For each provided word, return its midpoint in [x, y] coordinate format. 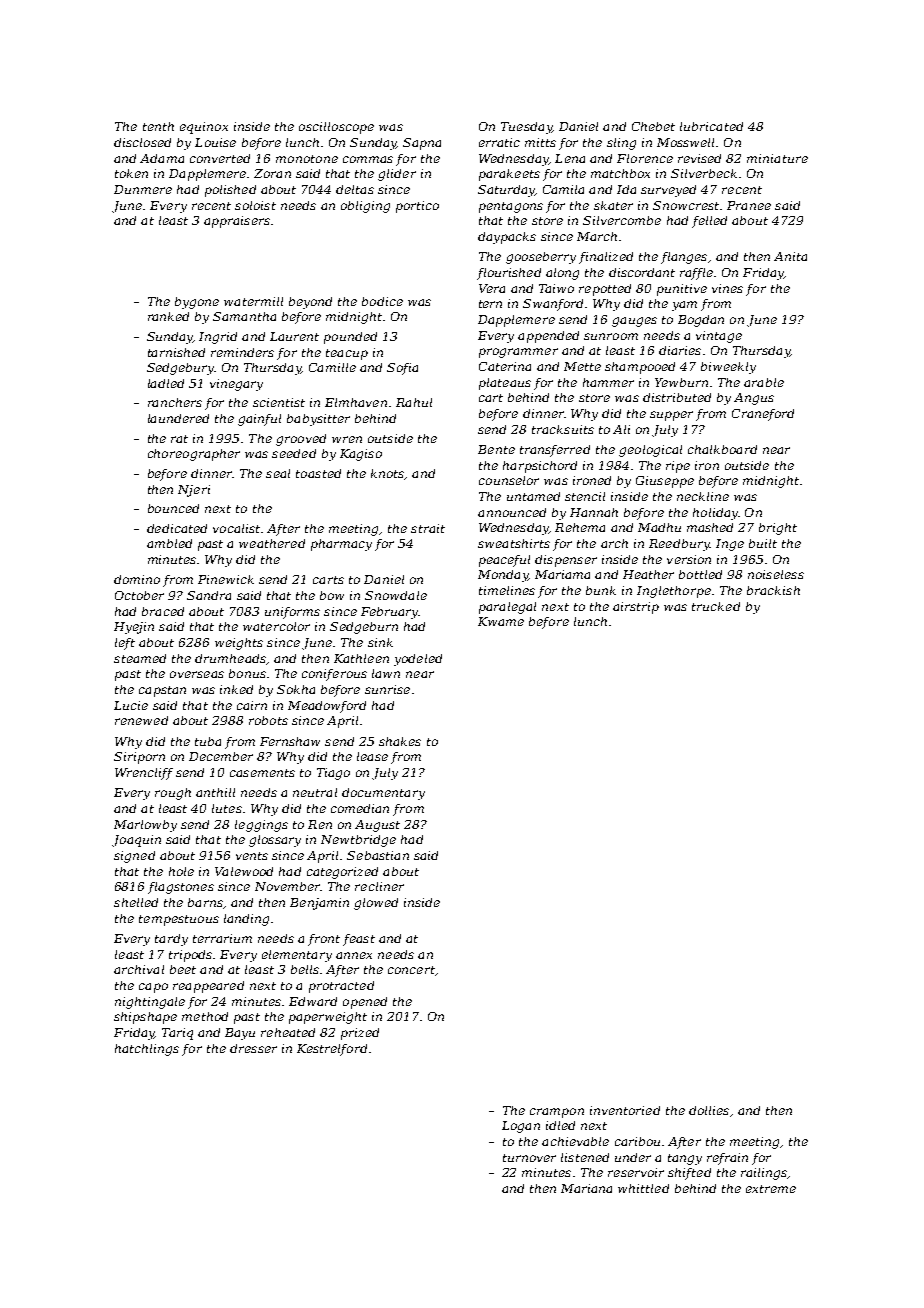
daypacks [507, 238]
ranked [168, 316]
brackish [773, 590]
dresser [253, 1048]
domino [137, 579]
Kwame [501, 621]
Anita [790, 256]
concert [411, 970]
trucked [716, 606]
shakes [400, 741]
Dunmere [143, 189]
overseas [197, 674]
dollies [709, 1110]
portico [417, 207]
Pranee [749, 205]
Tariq [177, 1034]
